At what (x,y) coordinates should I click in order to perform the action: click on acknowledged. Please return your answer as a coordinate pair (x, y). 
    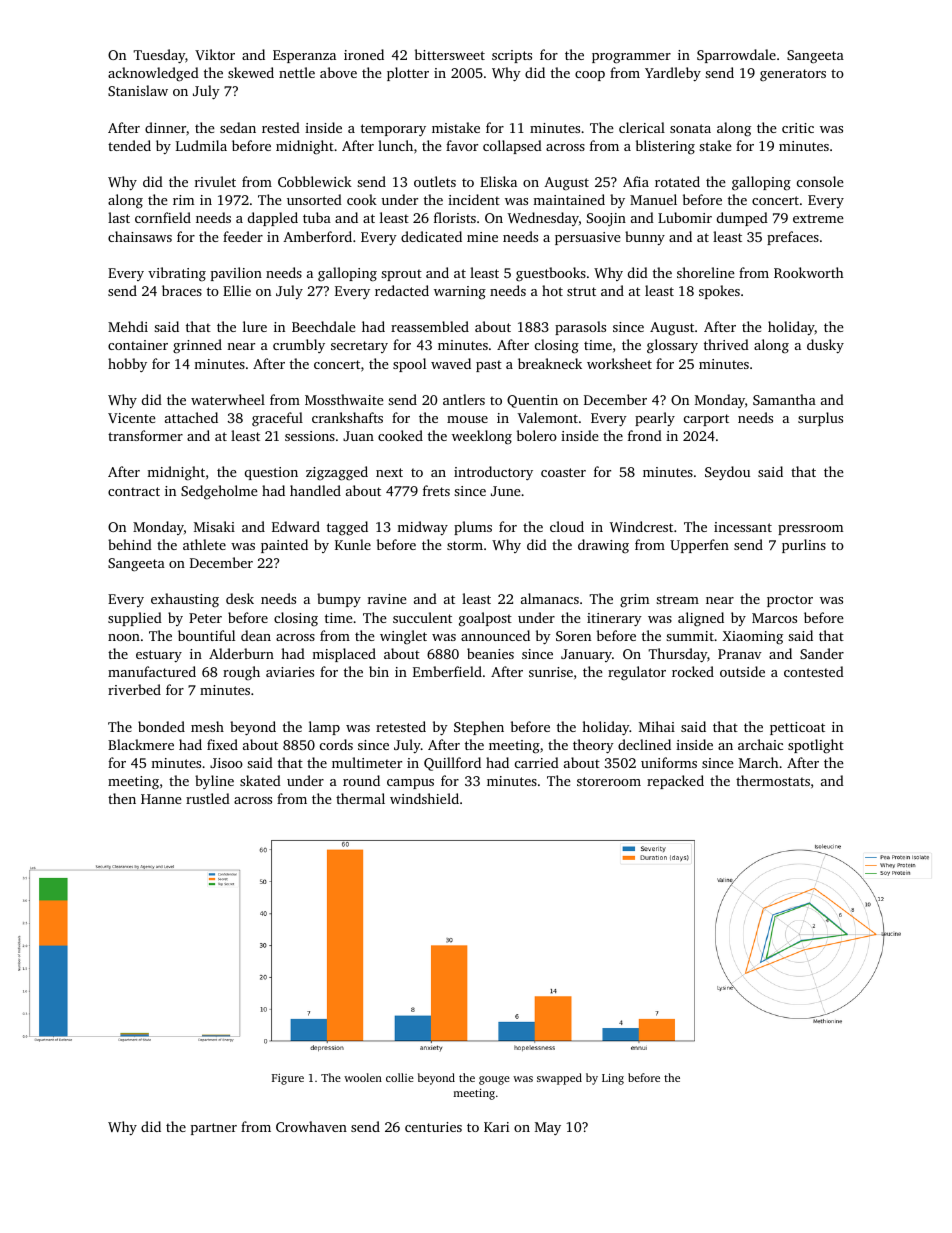
    Looking at the image, I should click on (153, 74).
